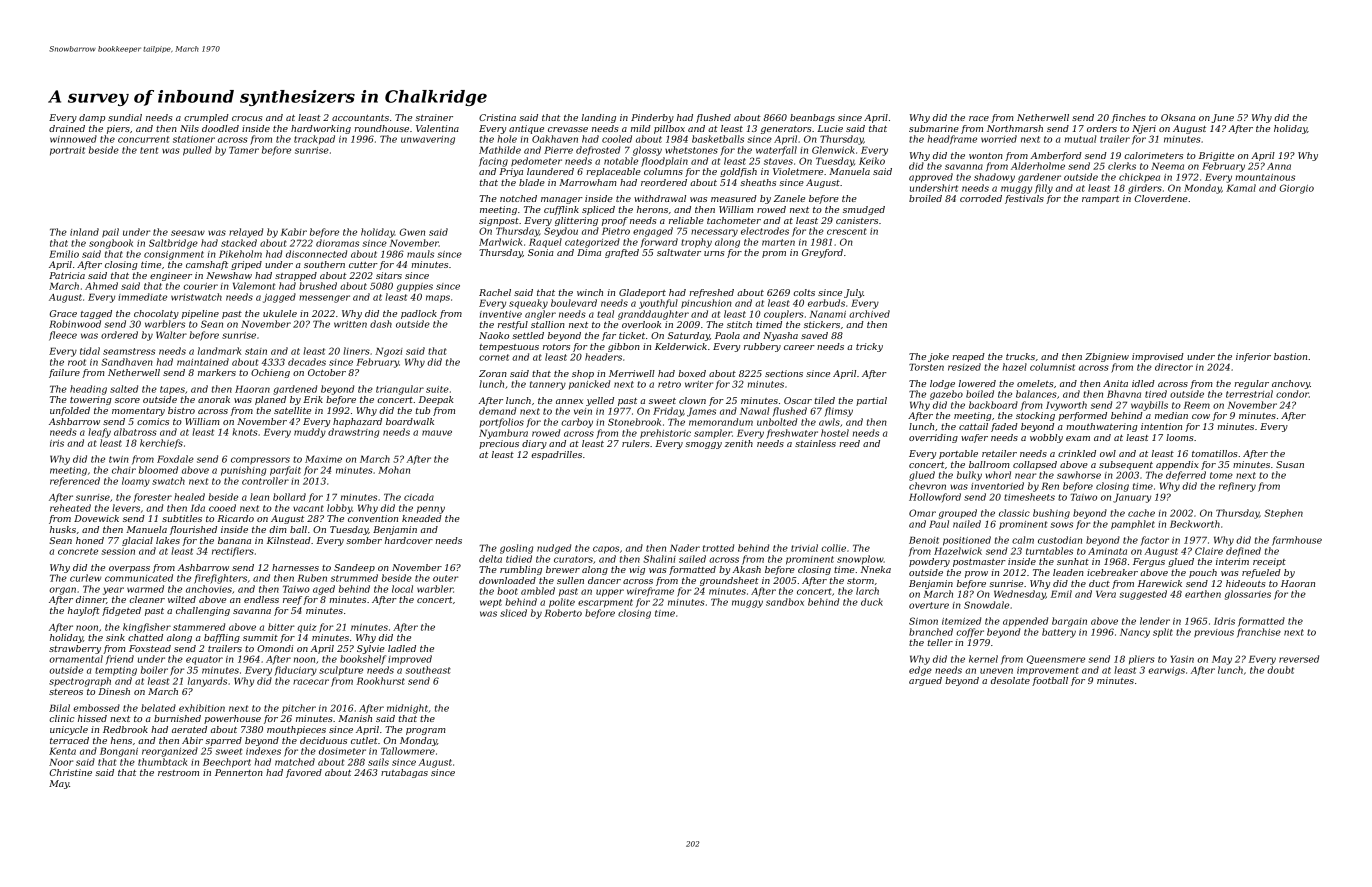  I want to click on improvised, so click(1158, 357).
